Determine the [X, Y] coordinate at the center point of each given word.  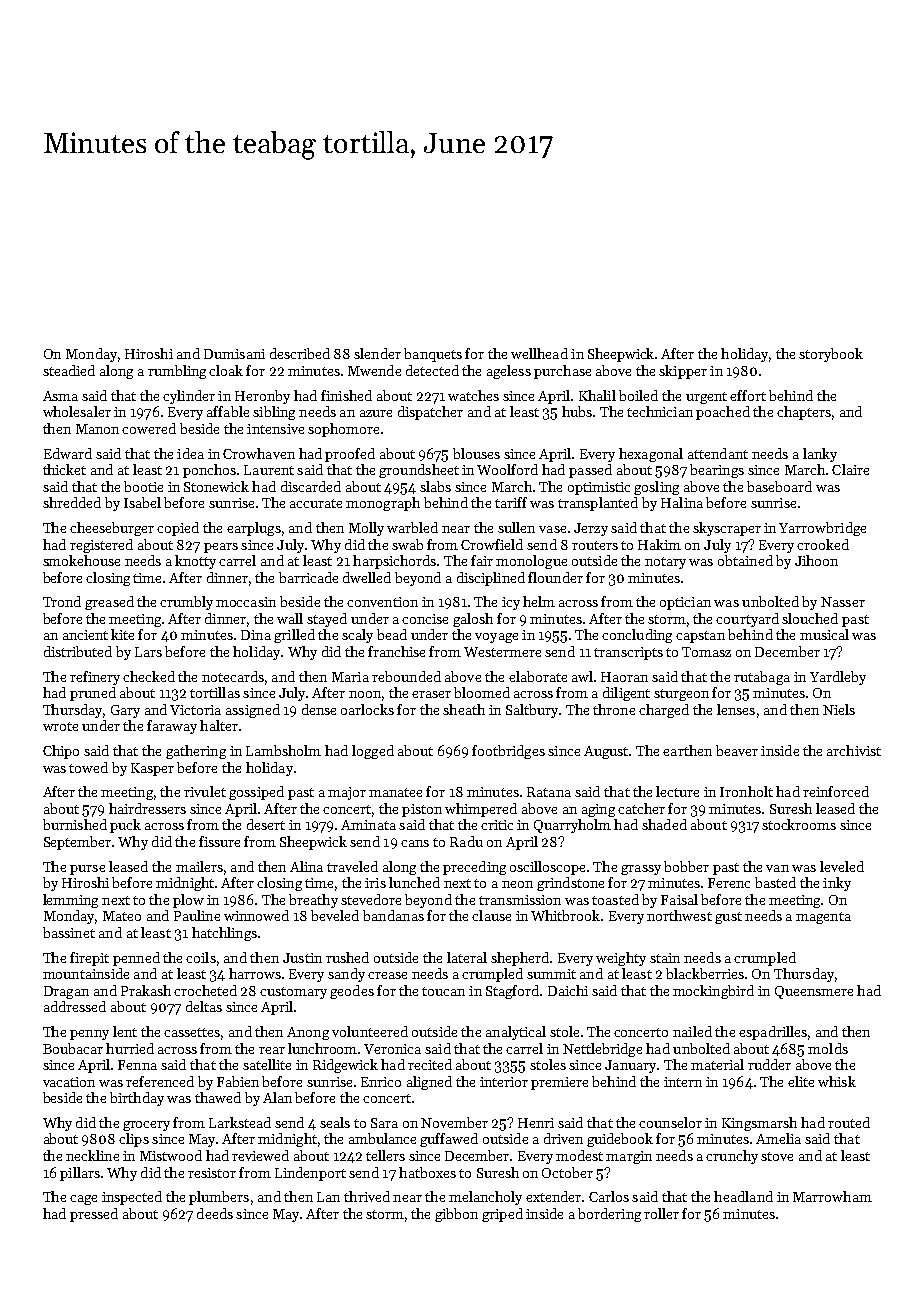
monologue [531, 562]
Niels [839, 709]
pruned [93, 694]
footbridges [508, 752]
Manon [97, 429]
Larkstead [240, 1122]
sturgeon [681, 695]
